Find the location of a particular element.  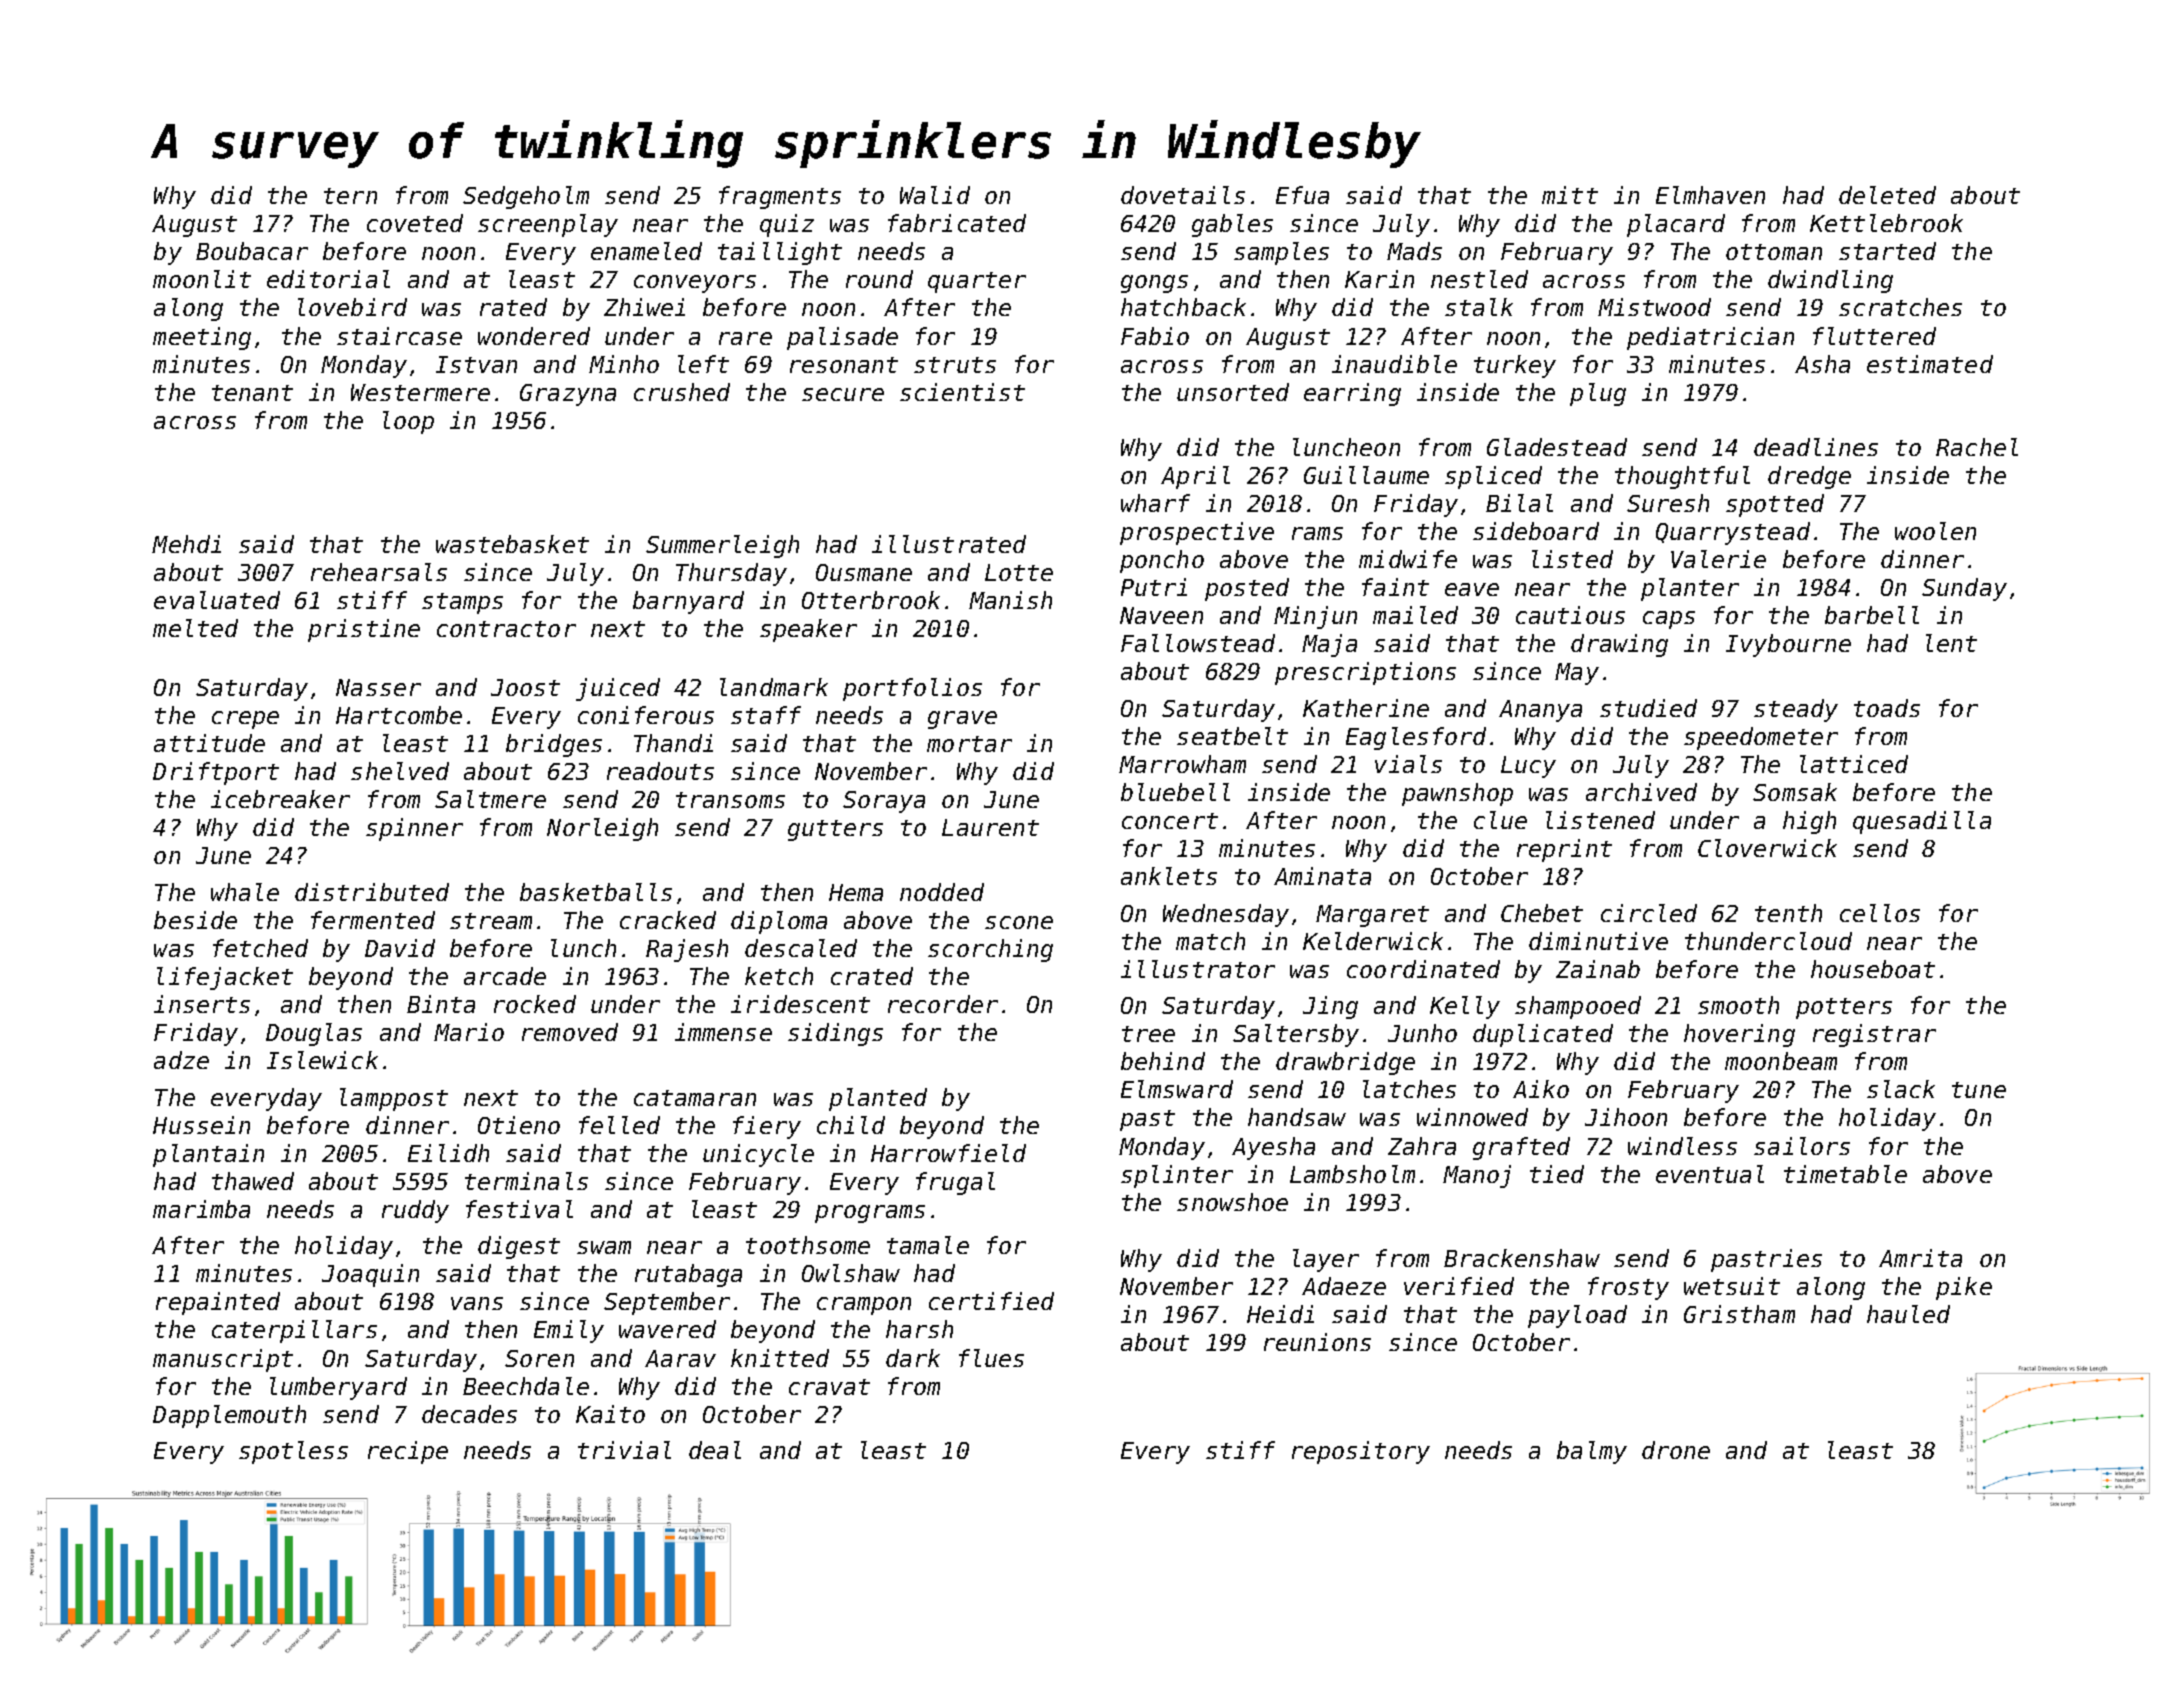

vials is located at coordinates (1408, 764).
